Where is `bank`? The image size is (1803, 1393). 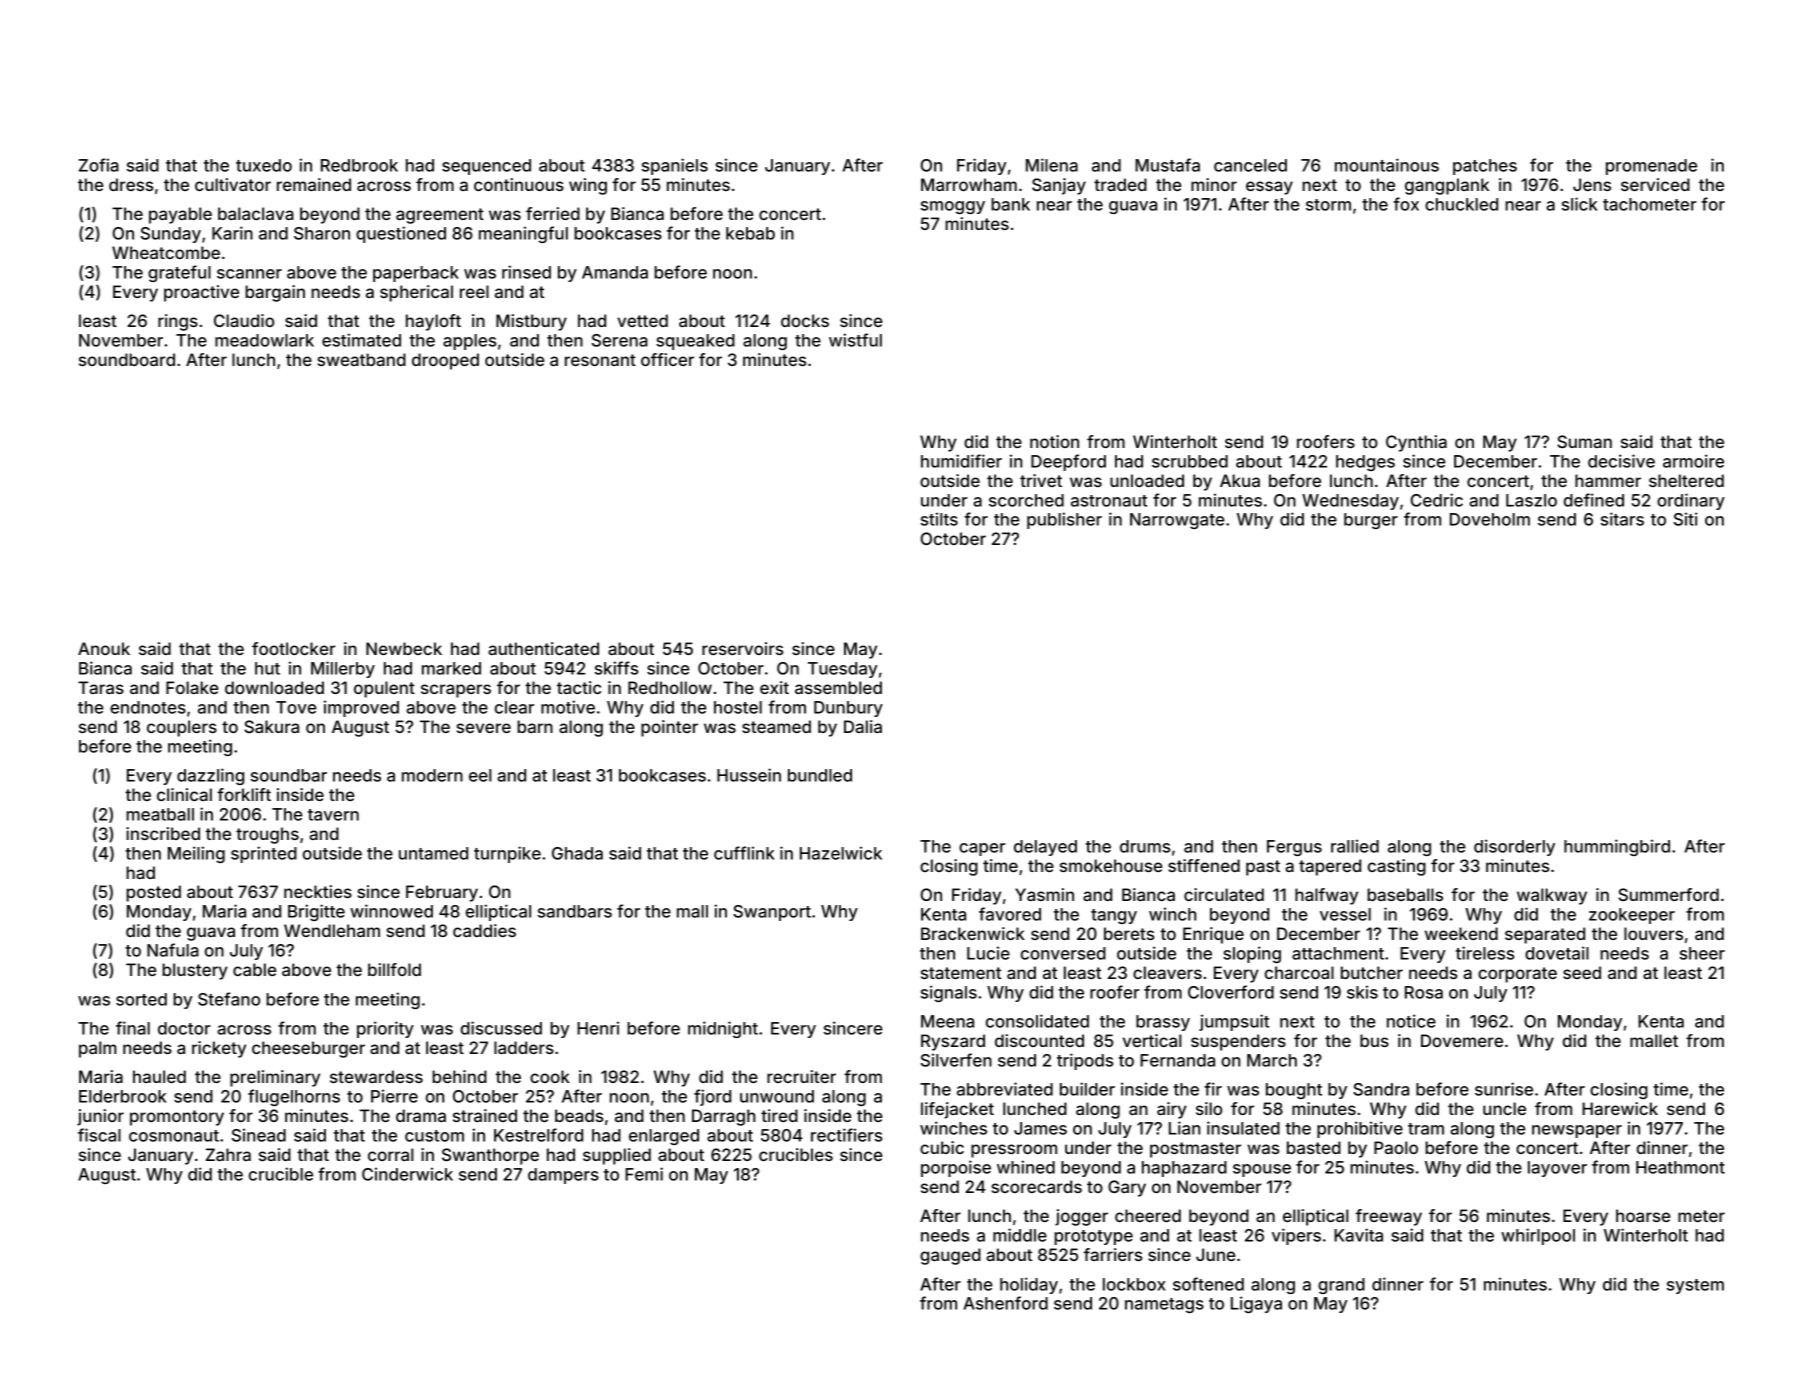 bank is located at coordinates (1010, 204).
